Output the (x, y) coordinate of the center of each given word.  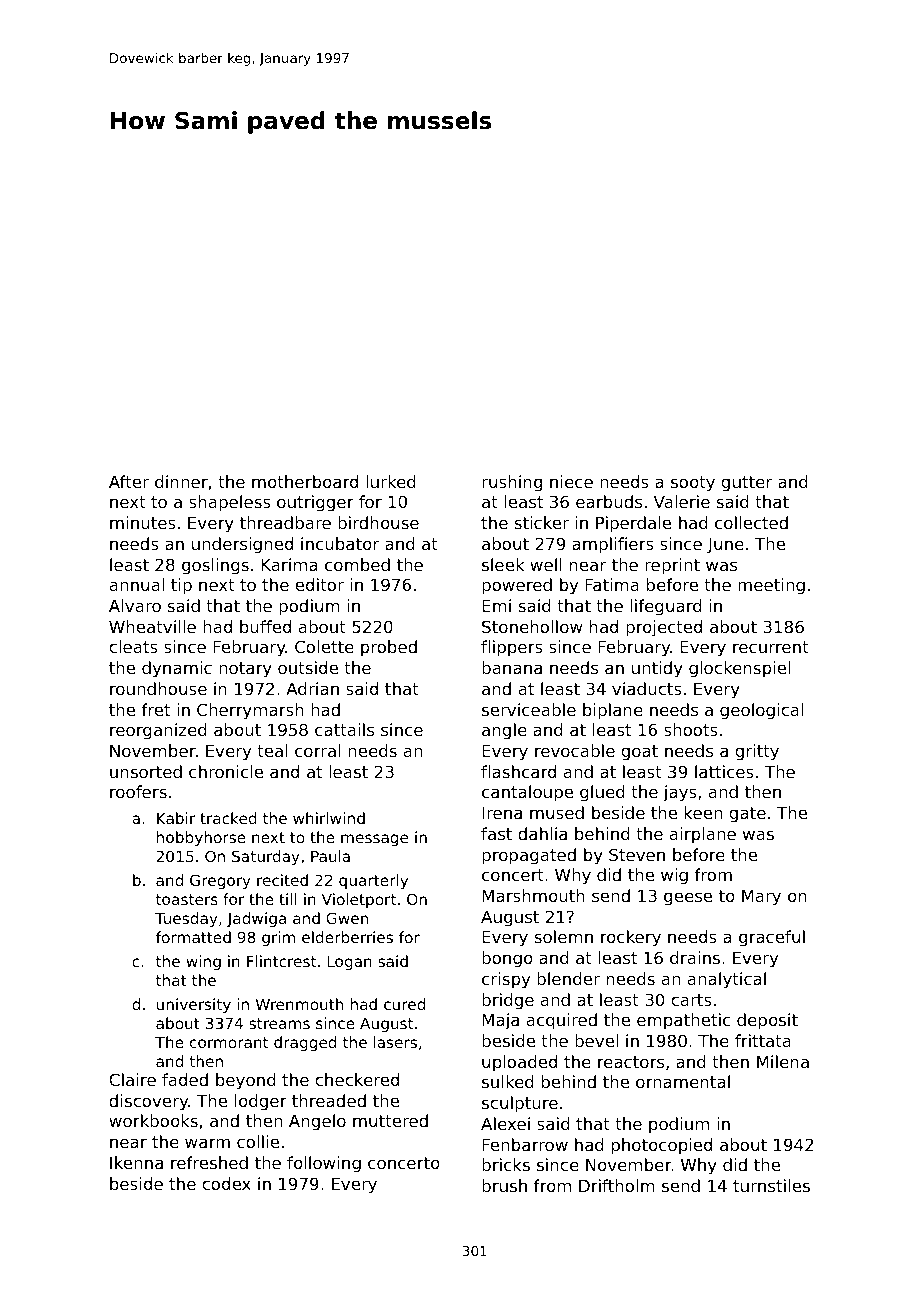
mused (557, 812)
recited (282, 880)
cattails (344, 729)
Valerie (682, 501)
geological (761, 711)
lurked (391, 481)
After (129, 481)
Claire (132, 1079)
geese (688, 899)
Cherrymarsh (250, 711)
